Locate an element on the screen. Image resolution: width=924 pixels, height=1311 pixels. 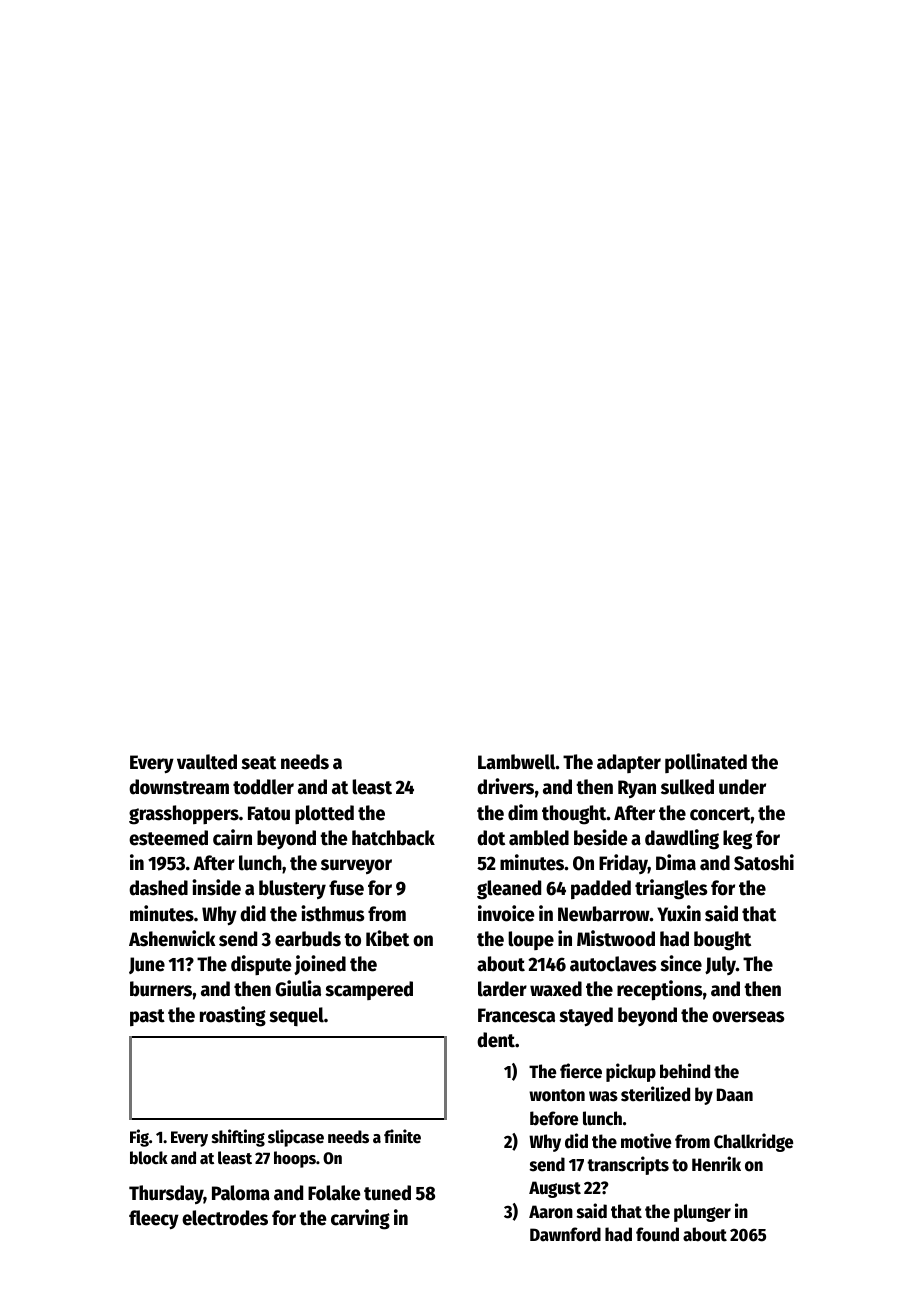
fierce is located at coordinates (581, 1071).
